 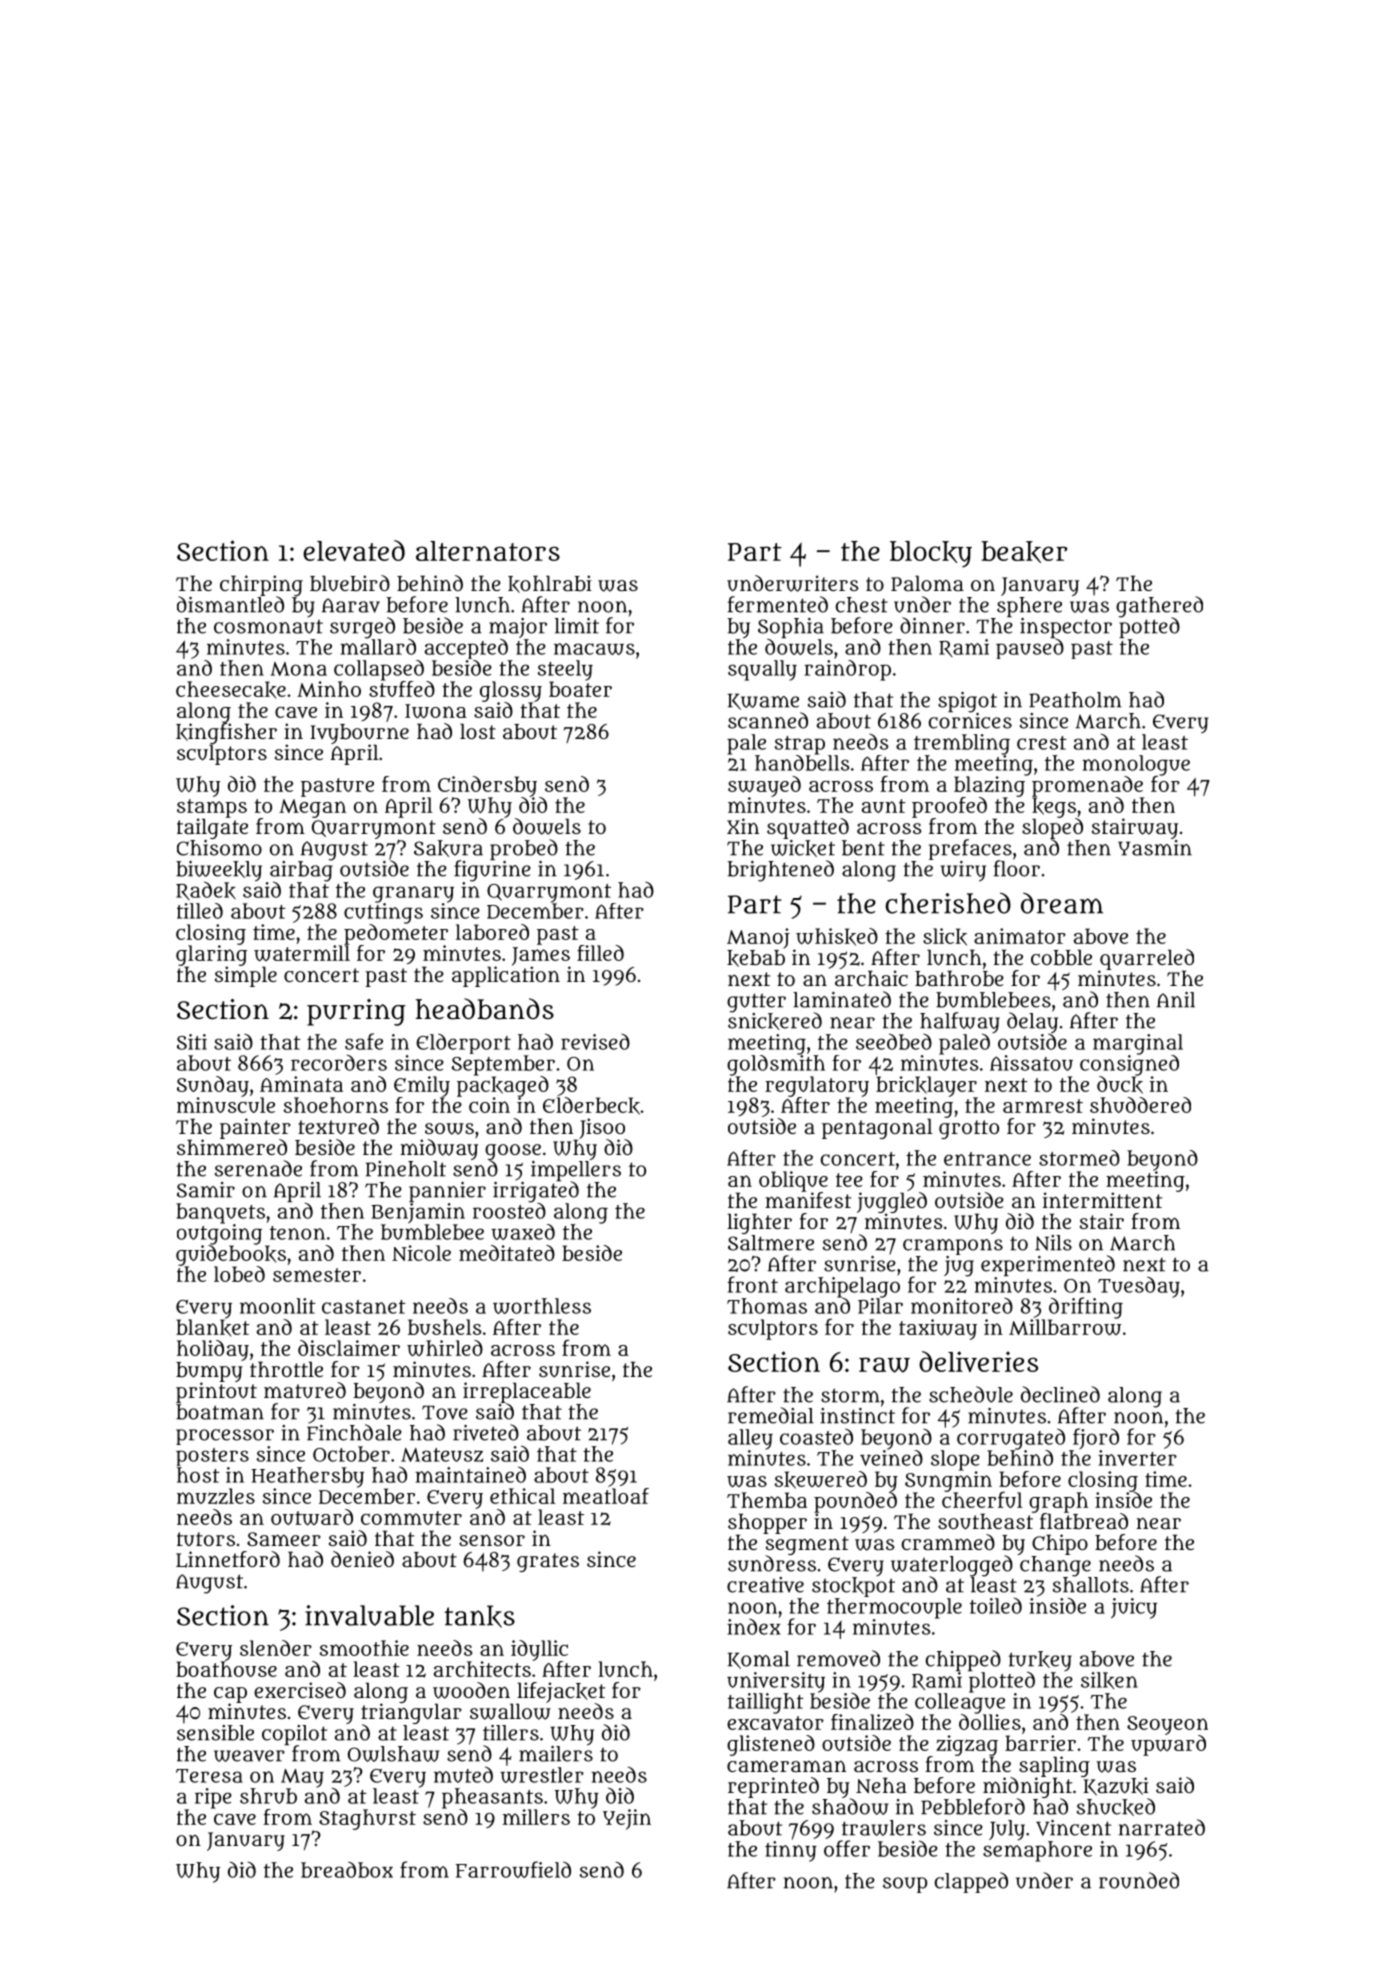 What do you see at coordinates (339, 1063) in the document?
I see `recorders` at bounding box center [339, 1063].
